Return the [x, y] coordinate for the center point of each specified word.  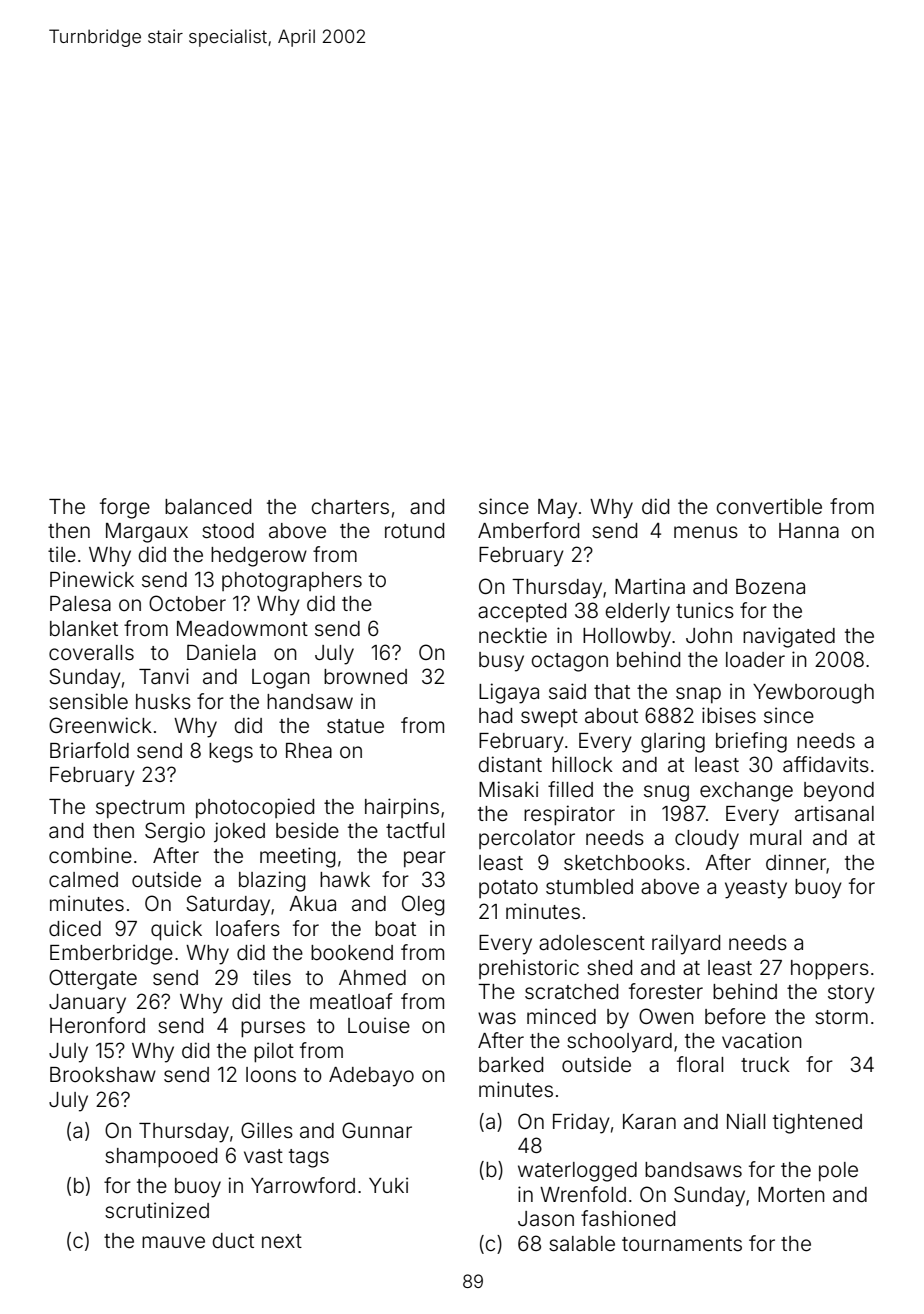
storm [841, 1017]
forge [125, 508]
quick [176, 930]
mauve [173, 1242]
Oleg [423, 905]
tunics [705, 610]
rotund [414, 531]
